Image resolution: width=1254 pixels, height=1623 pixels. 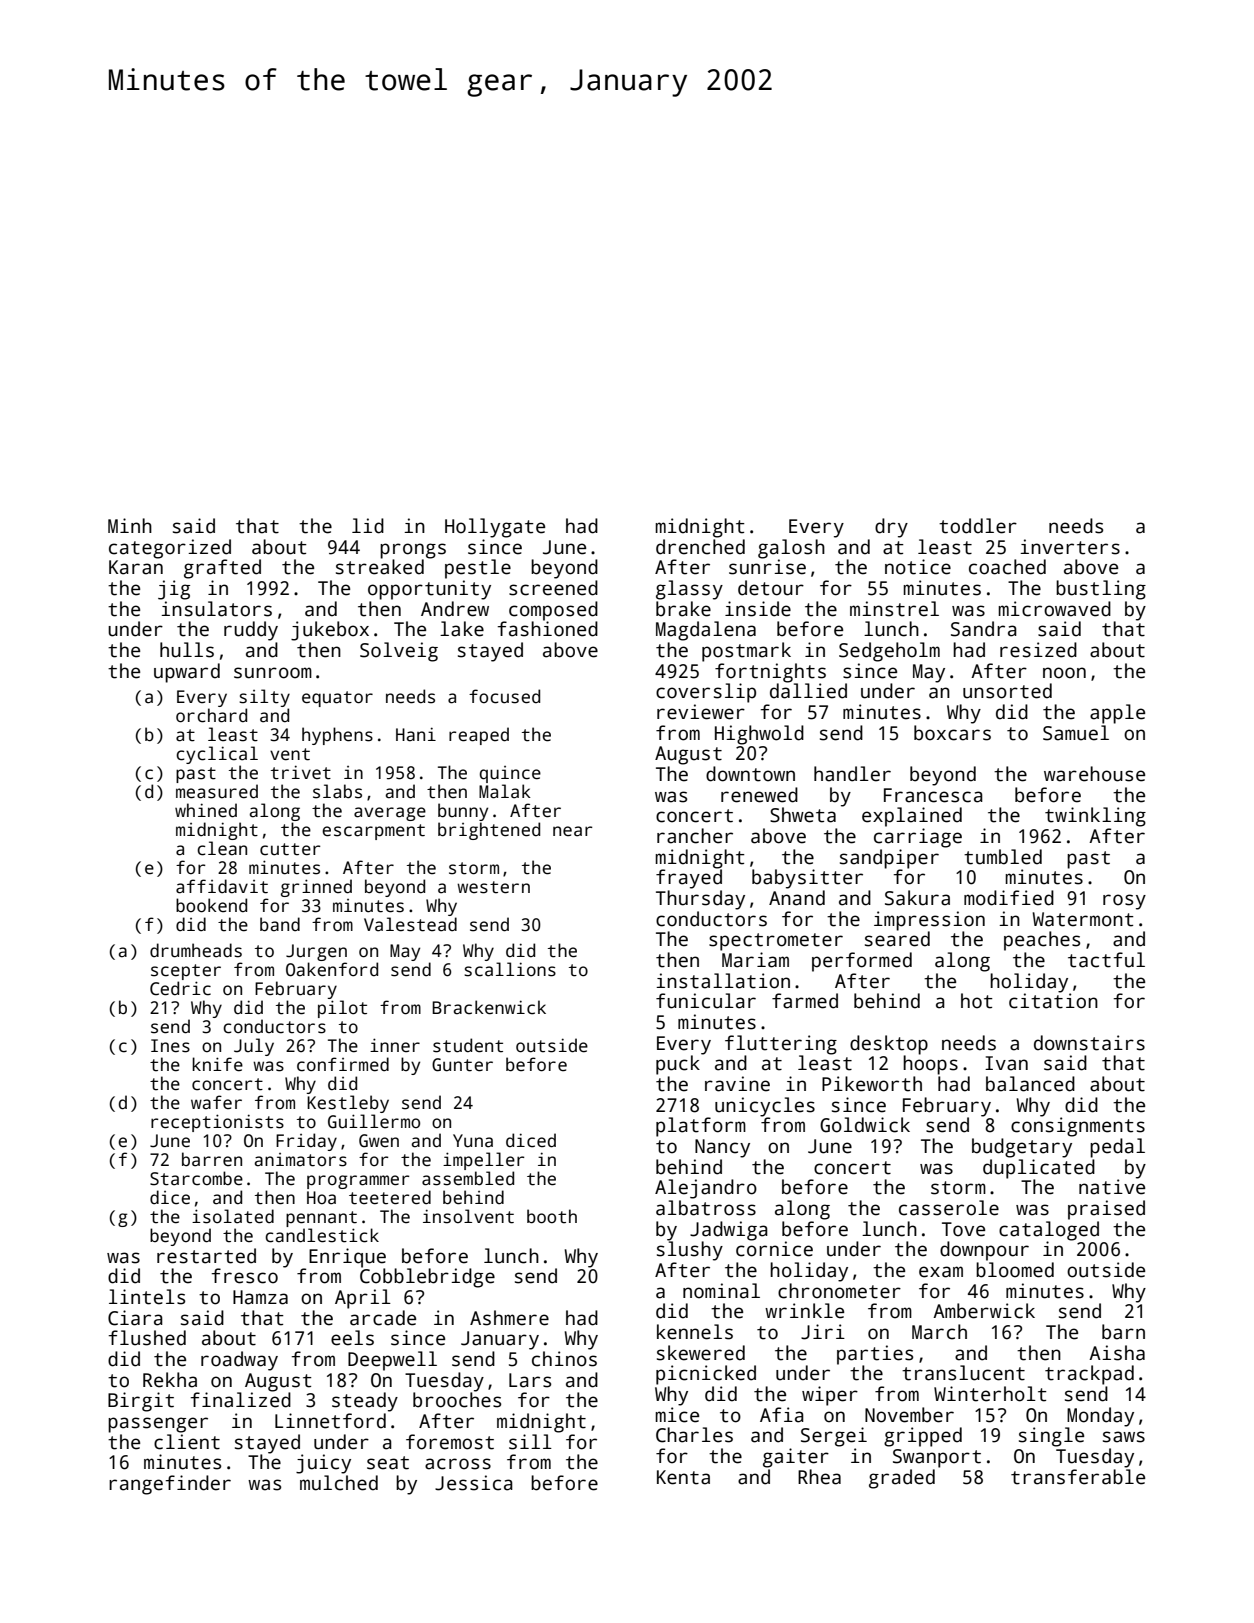 What do you see at coordinates (1070, 547) in the screenshot?
I see `inverters` at bounding box center [1070, 547].
